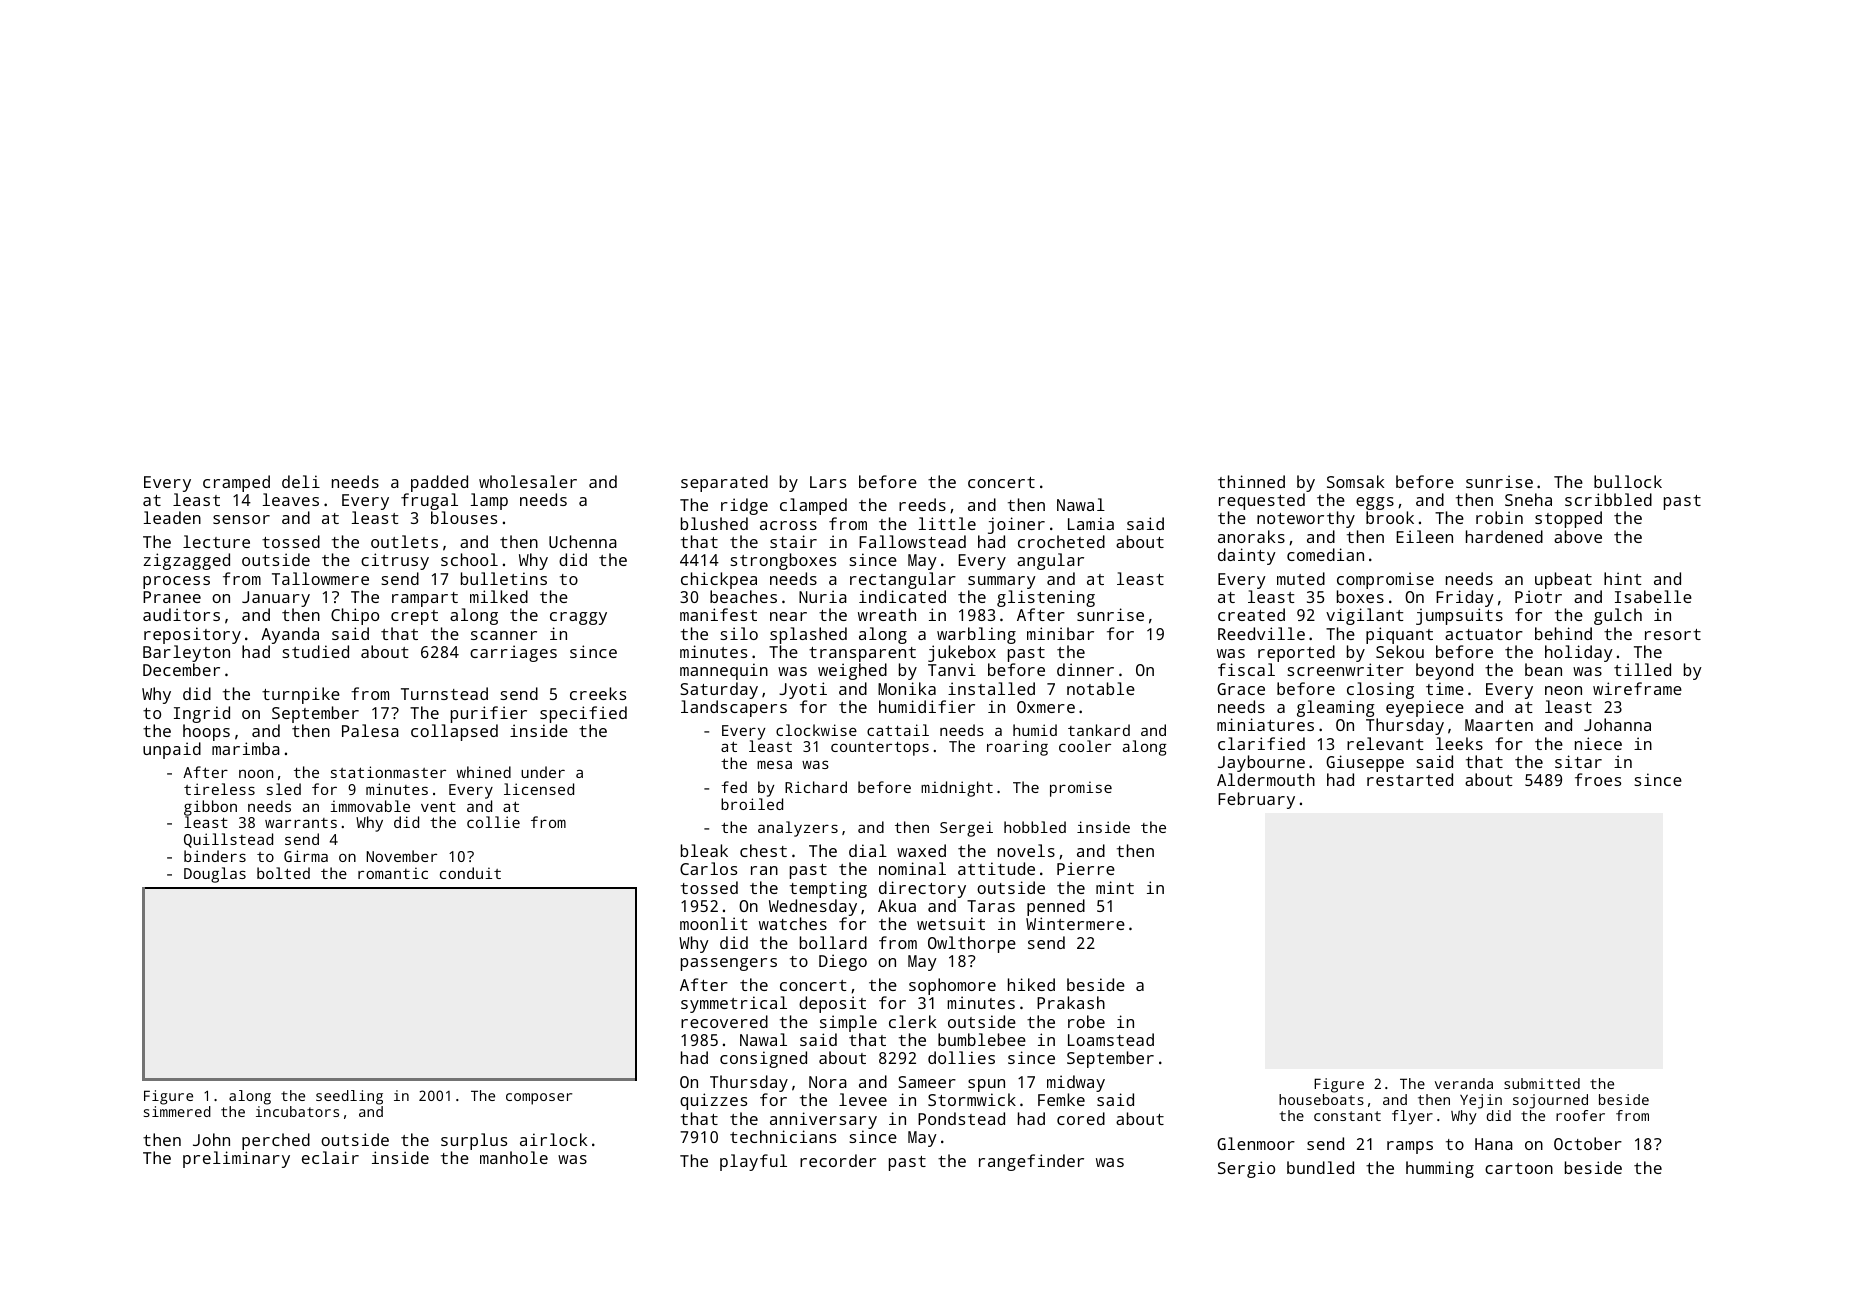  I want to click on stopped, so click(1568, 519).
